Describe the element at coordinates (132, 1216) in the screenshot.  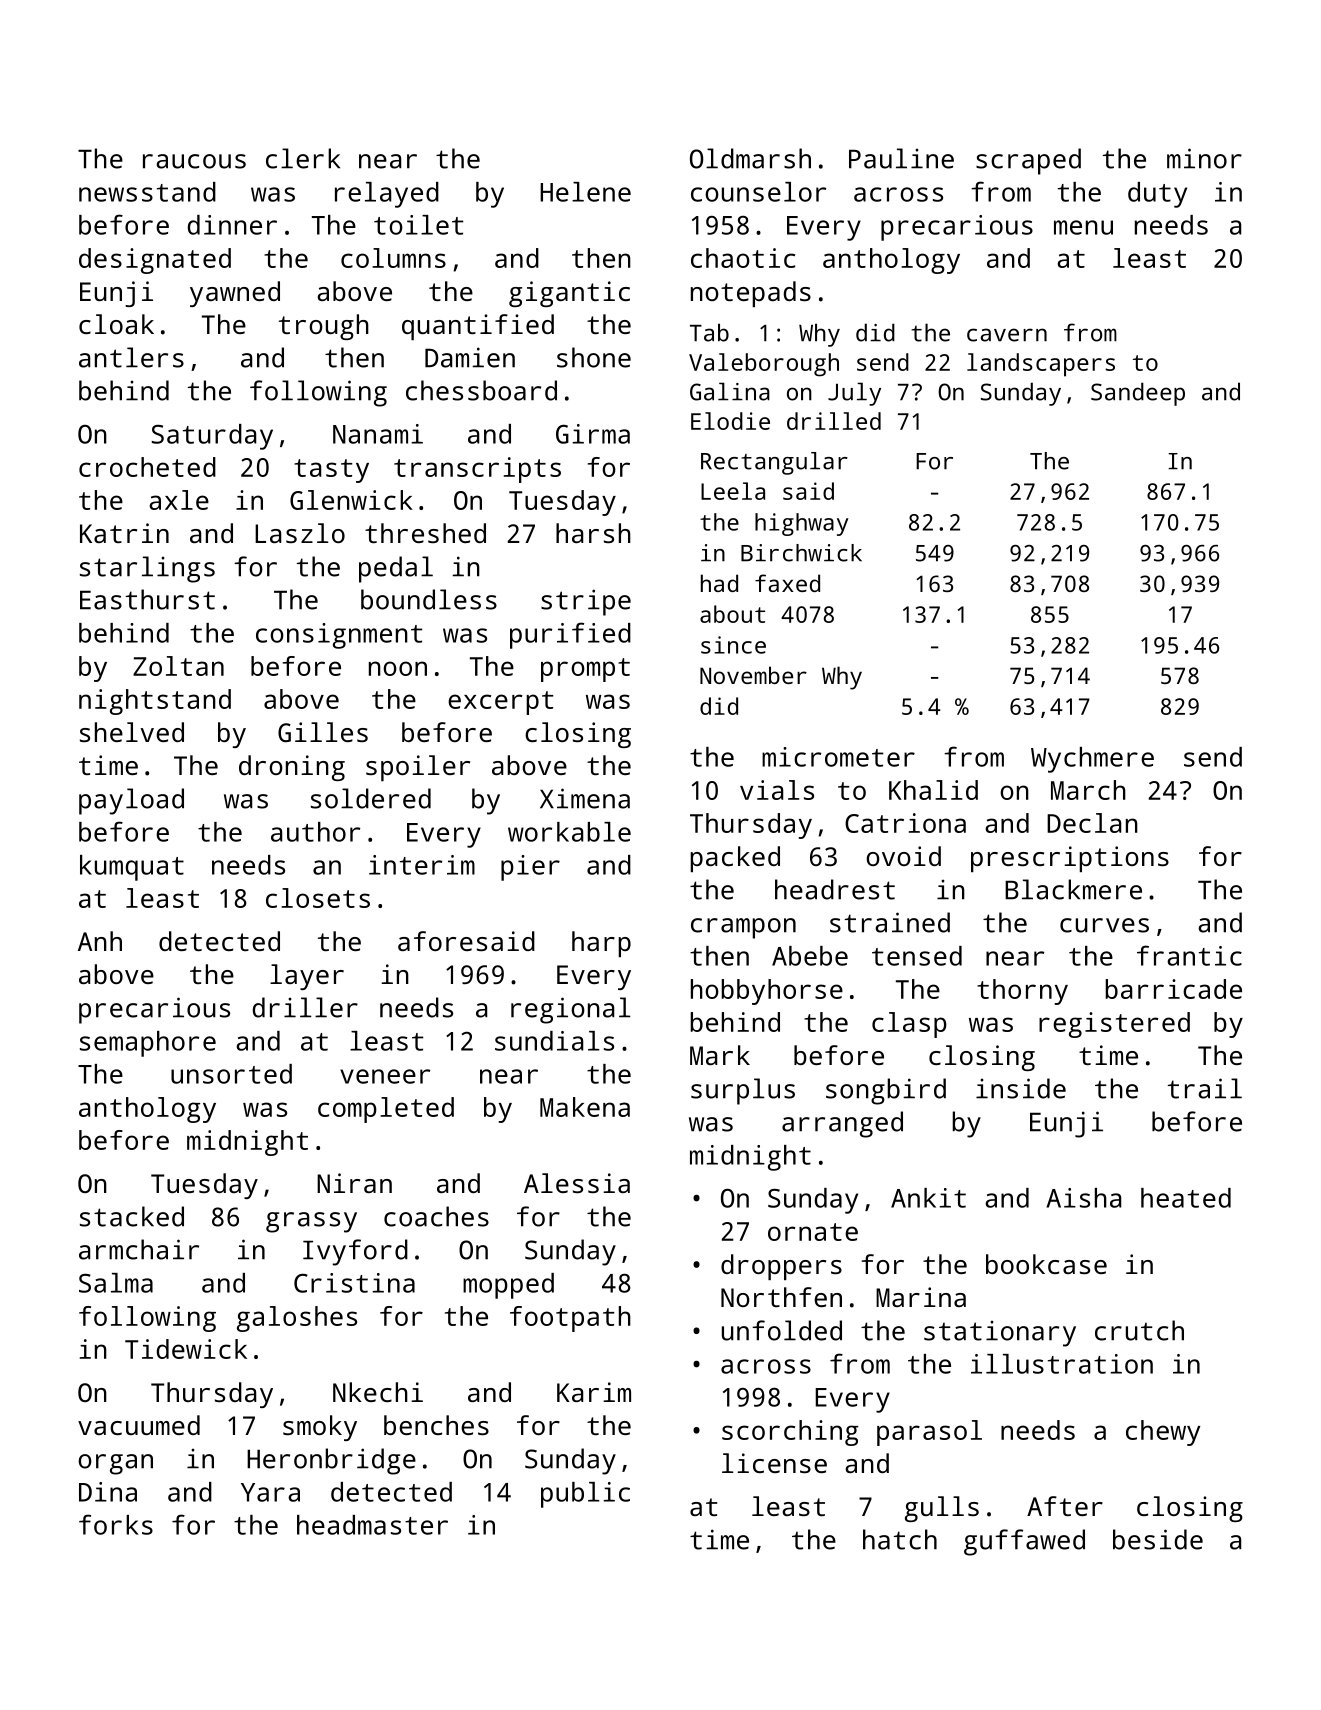
I see `stacked` at that location.
